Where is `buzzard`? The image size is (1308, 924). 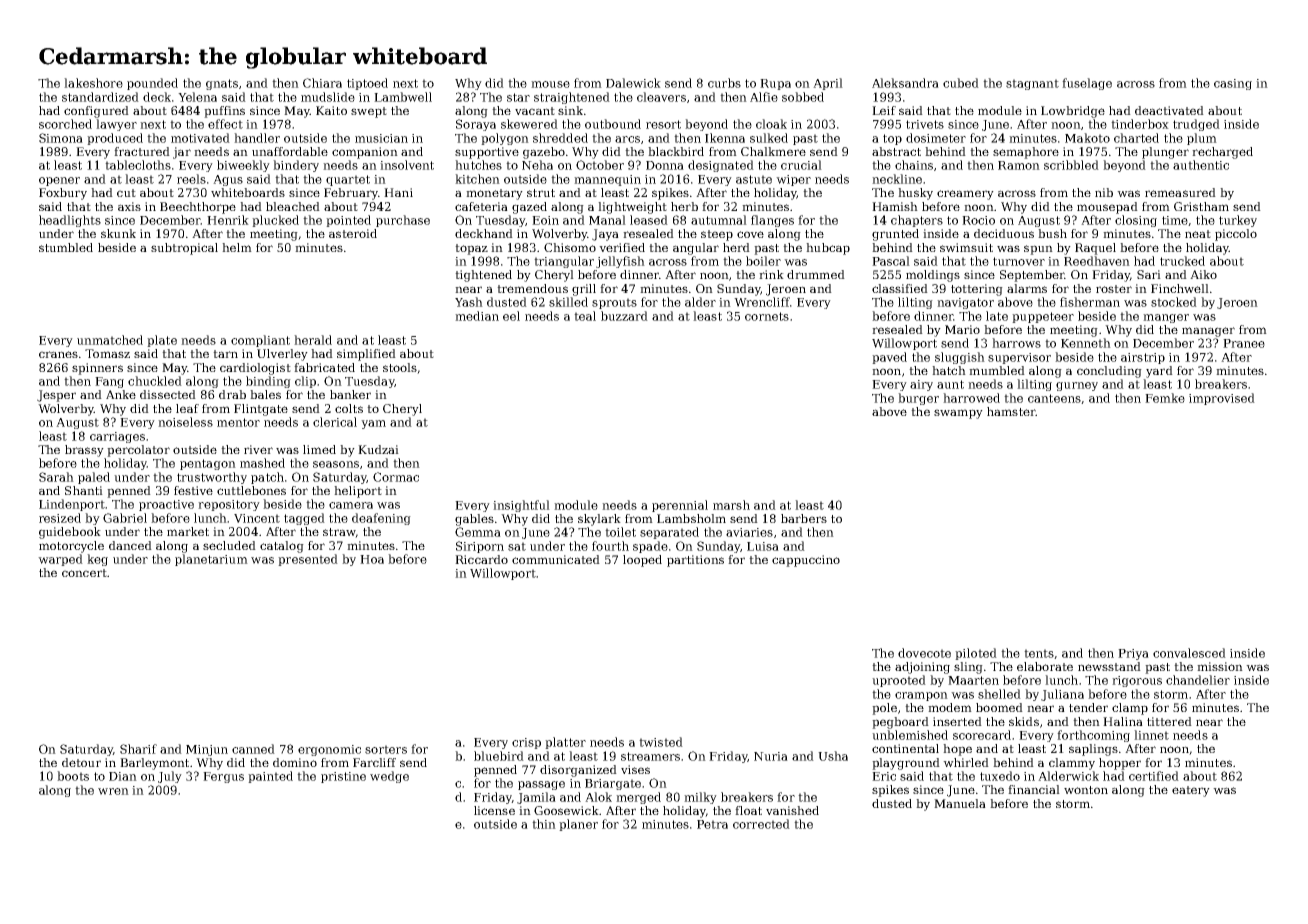
buzzard is located at coordinates (624, 316).
